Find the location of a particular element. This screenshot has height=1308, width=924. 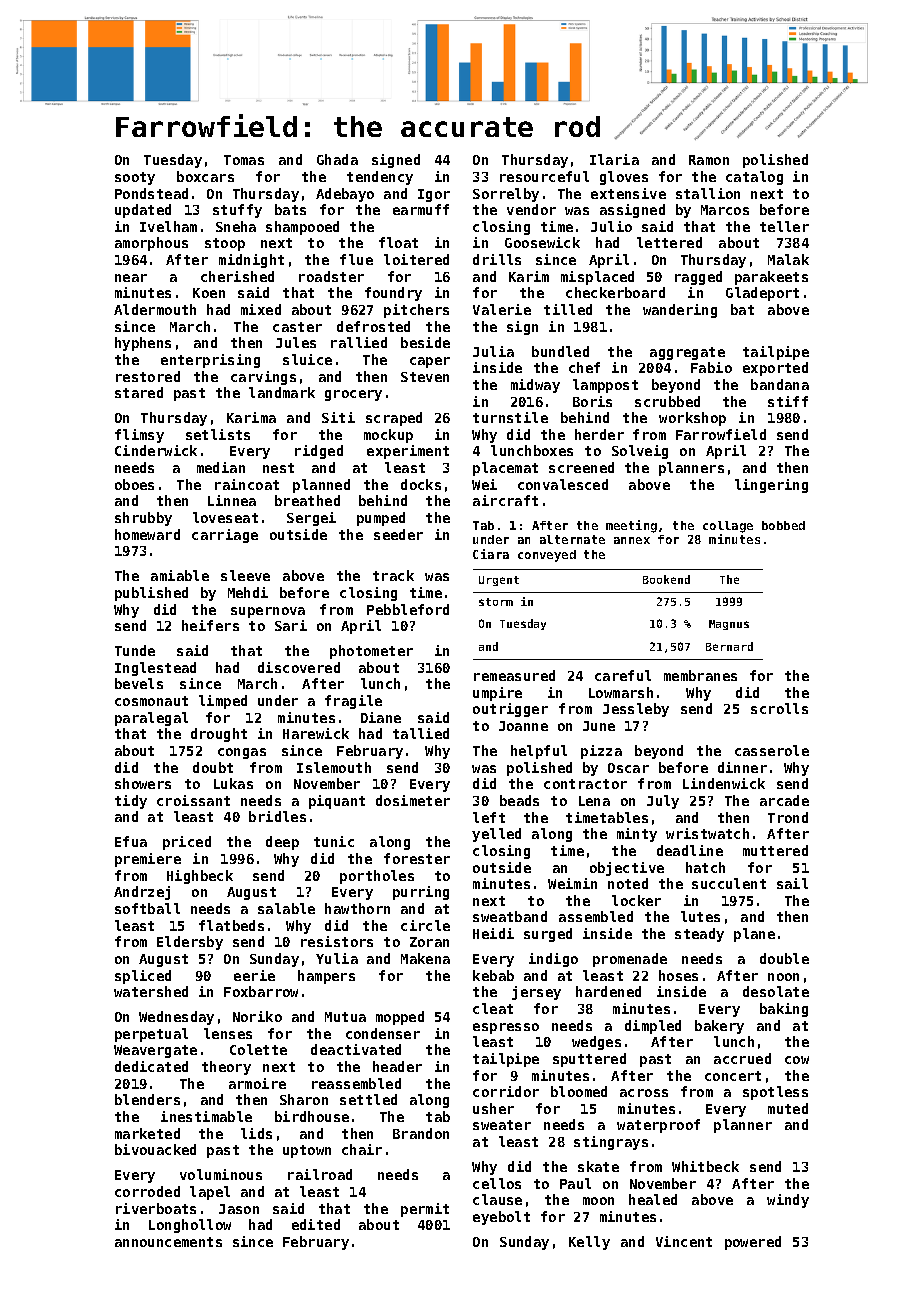

permit is located at coordinates (425, 1210).
